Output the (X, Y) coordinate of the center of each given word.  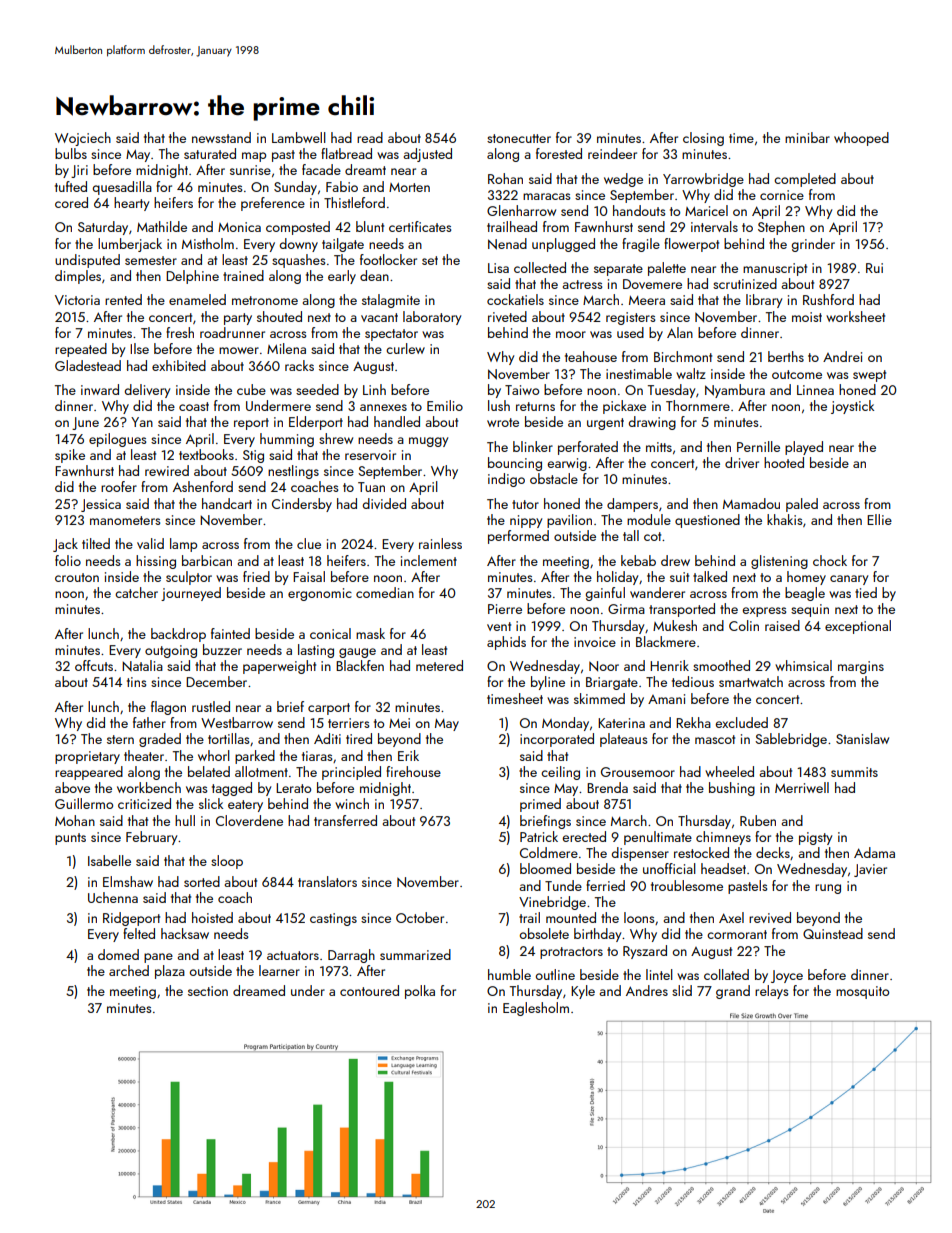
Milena (286, 348)
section (208, 991)
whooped (861, 139)
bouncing (515, 464)
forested (559, 153)
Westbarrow (237, 722)
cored (71, 202)
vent (499, 626)
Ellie (879, 519)
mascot (715, 739)
